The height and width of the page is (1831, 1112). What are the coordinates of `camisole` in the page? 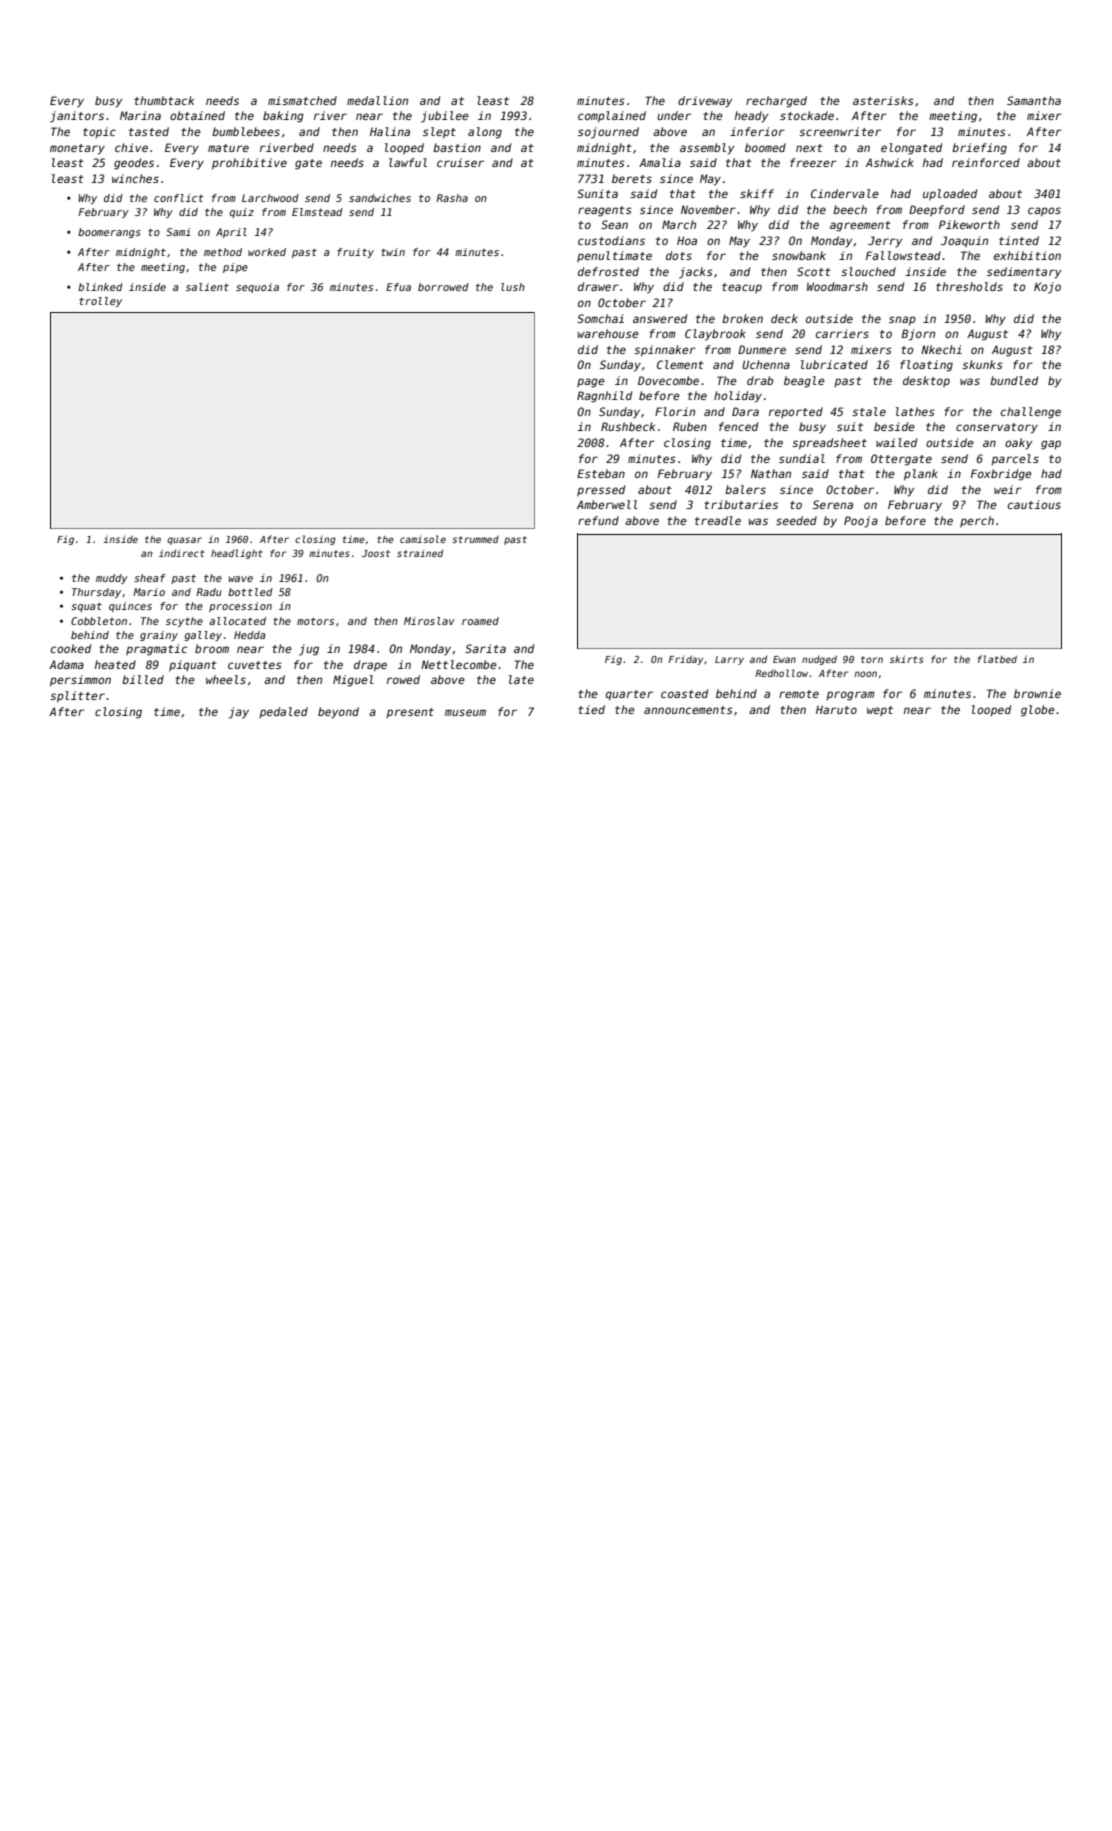 It's located at (423, 539).
